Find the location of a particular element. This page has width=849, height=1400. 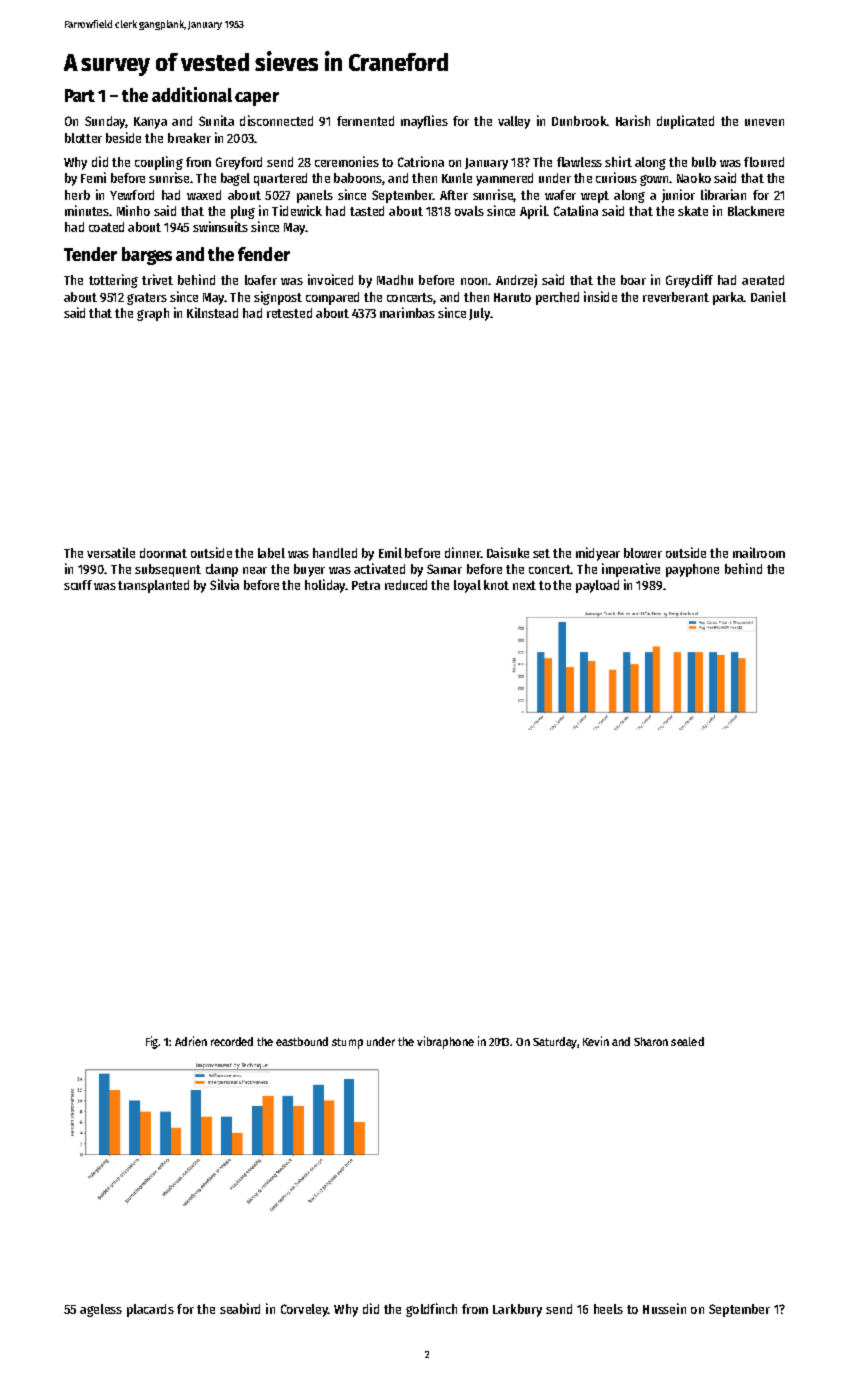

mailroom is located at coordinates (759, 552).
